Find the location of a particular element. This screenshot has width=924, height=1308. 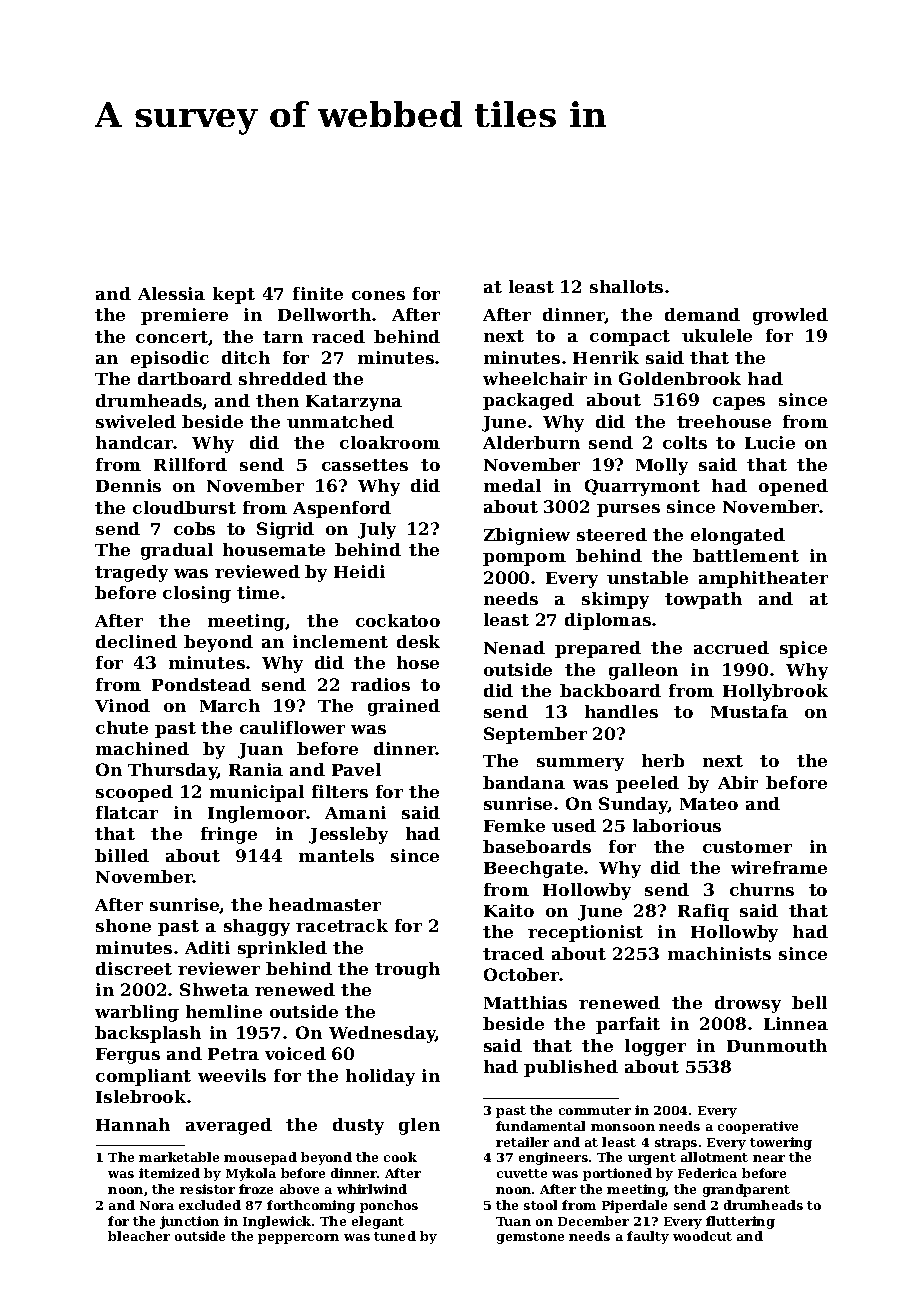

elongated is located at coordinates (738, 536).
